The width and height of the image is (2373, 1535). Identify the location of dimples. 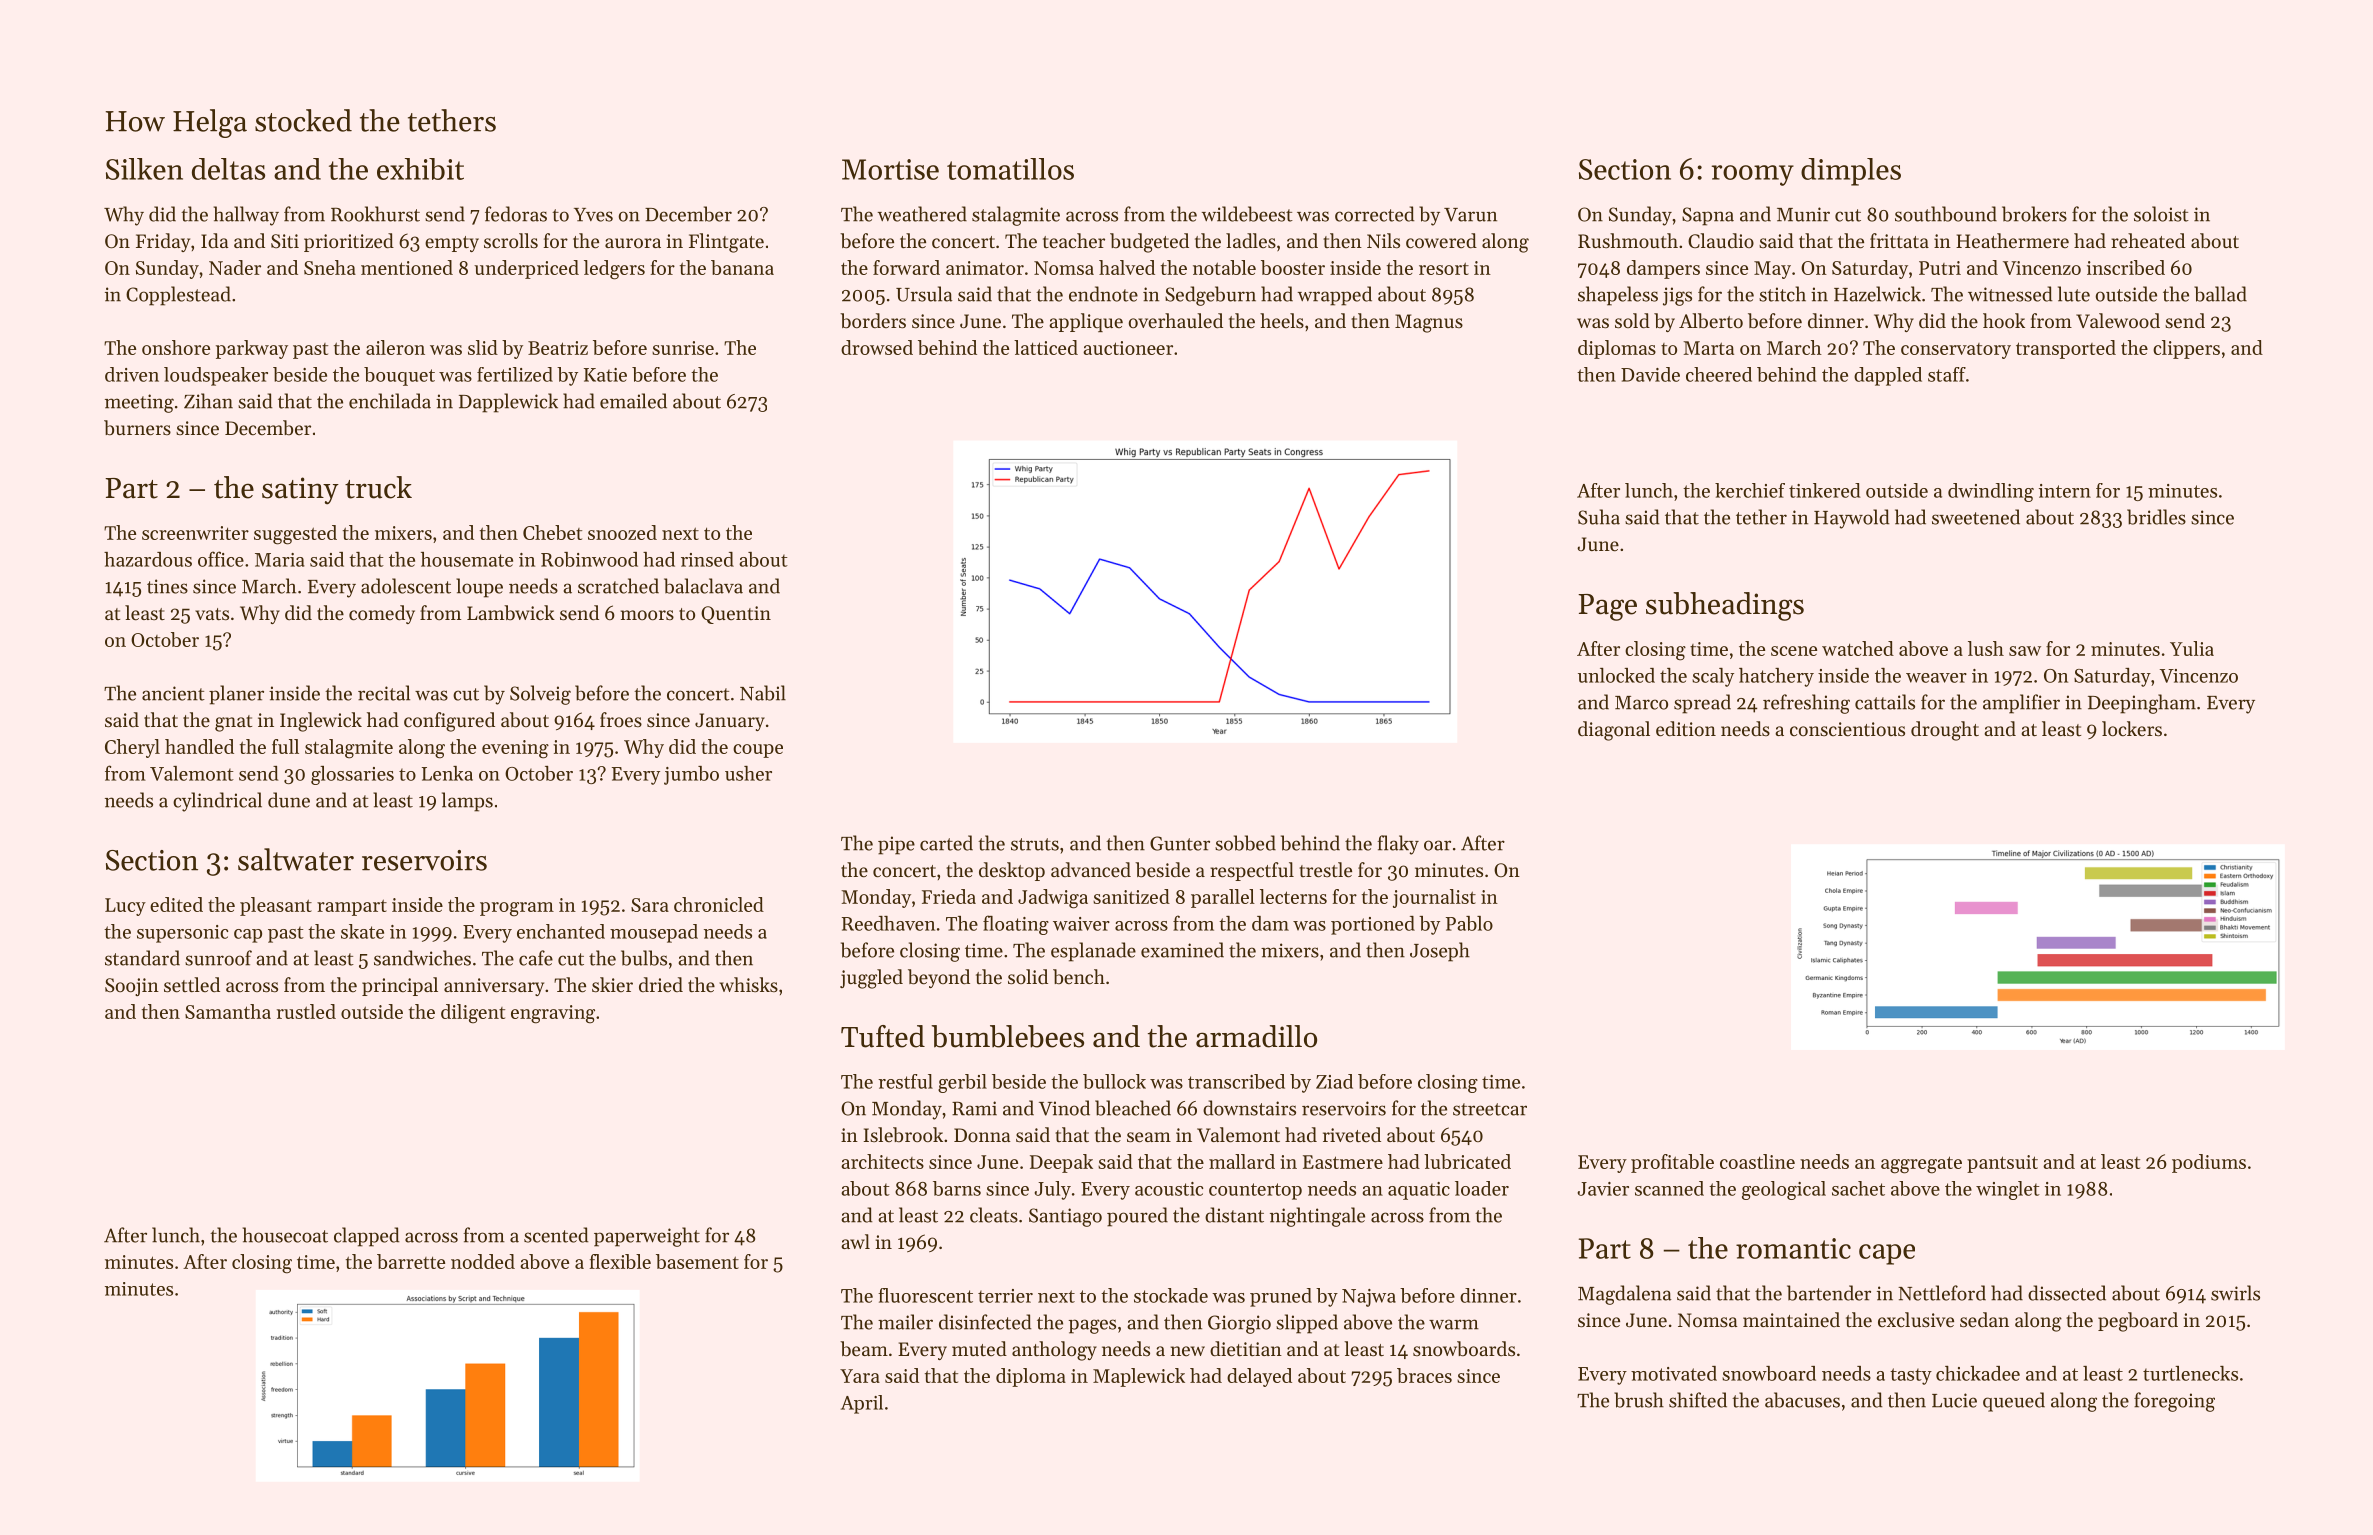
(1851, 172).
